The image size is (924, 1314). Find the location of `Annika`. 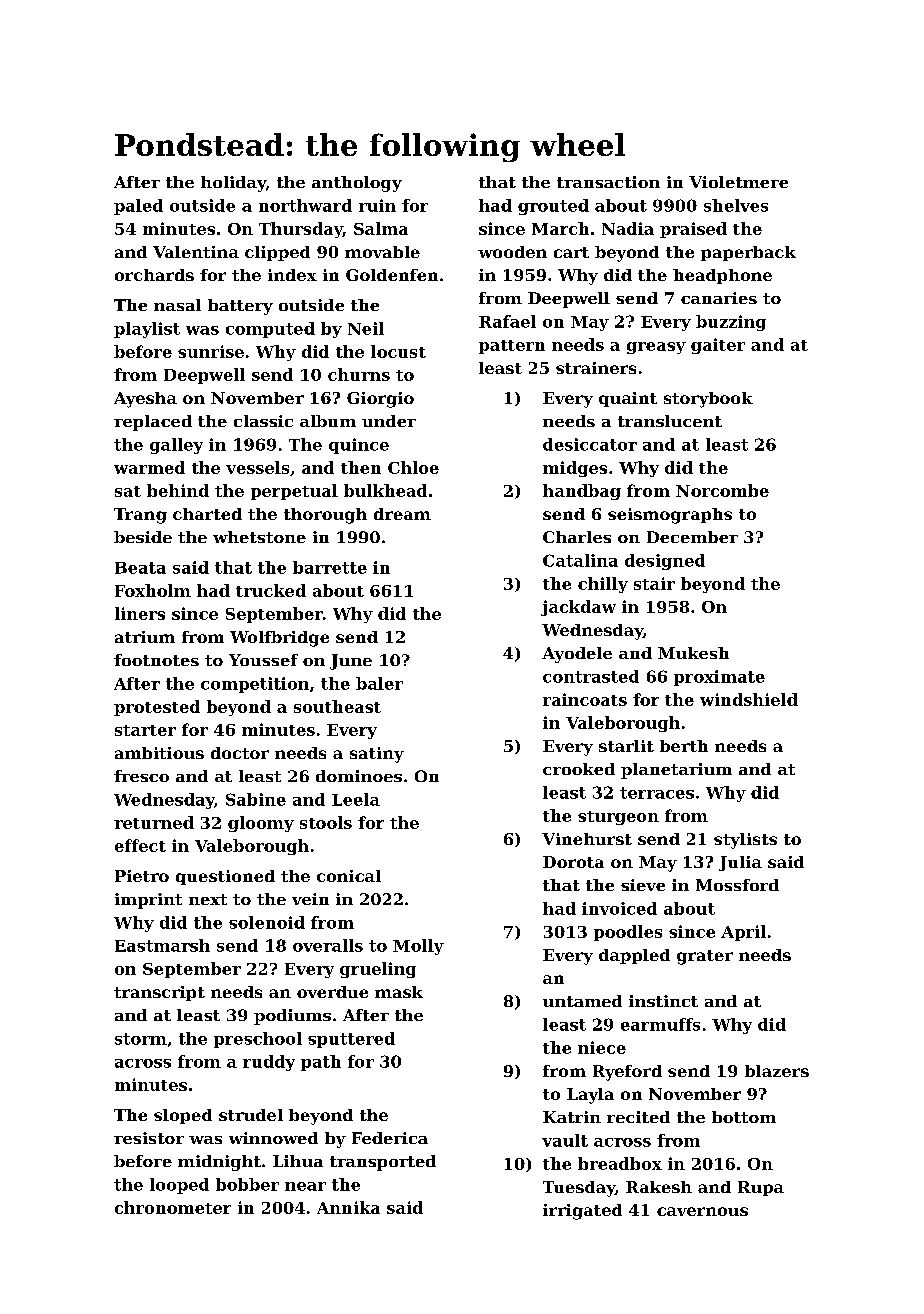

Annika is located at coordinates (348, 1207).
